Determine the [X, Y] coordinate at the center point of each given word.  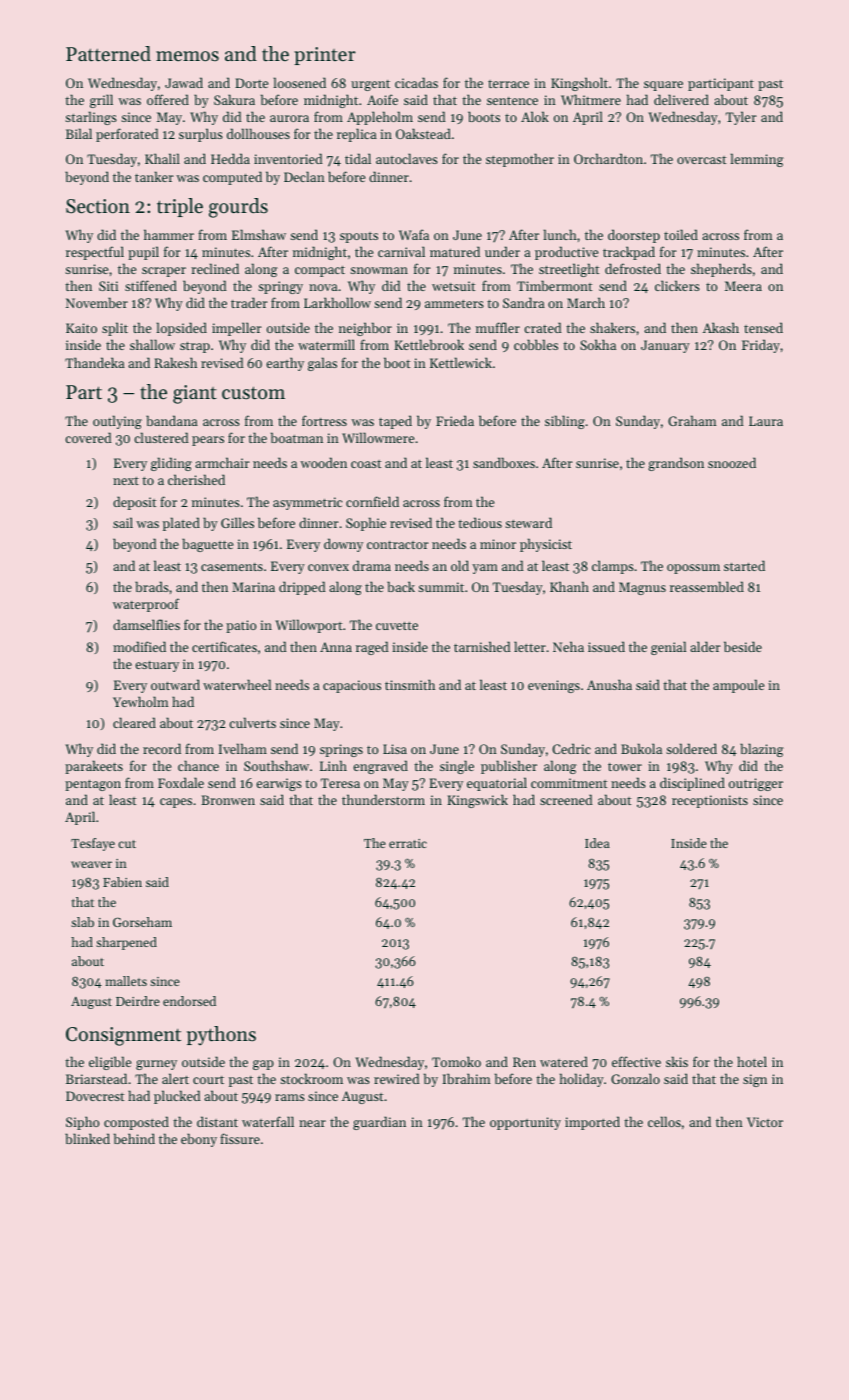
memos [187, 56]
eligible [110, 1063]
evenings [554, 686]
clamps [613, 567]
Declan [304, 176]
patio [241, 626]
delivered [681, 99]
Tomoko [456, 1061]
